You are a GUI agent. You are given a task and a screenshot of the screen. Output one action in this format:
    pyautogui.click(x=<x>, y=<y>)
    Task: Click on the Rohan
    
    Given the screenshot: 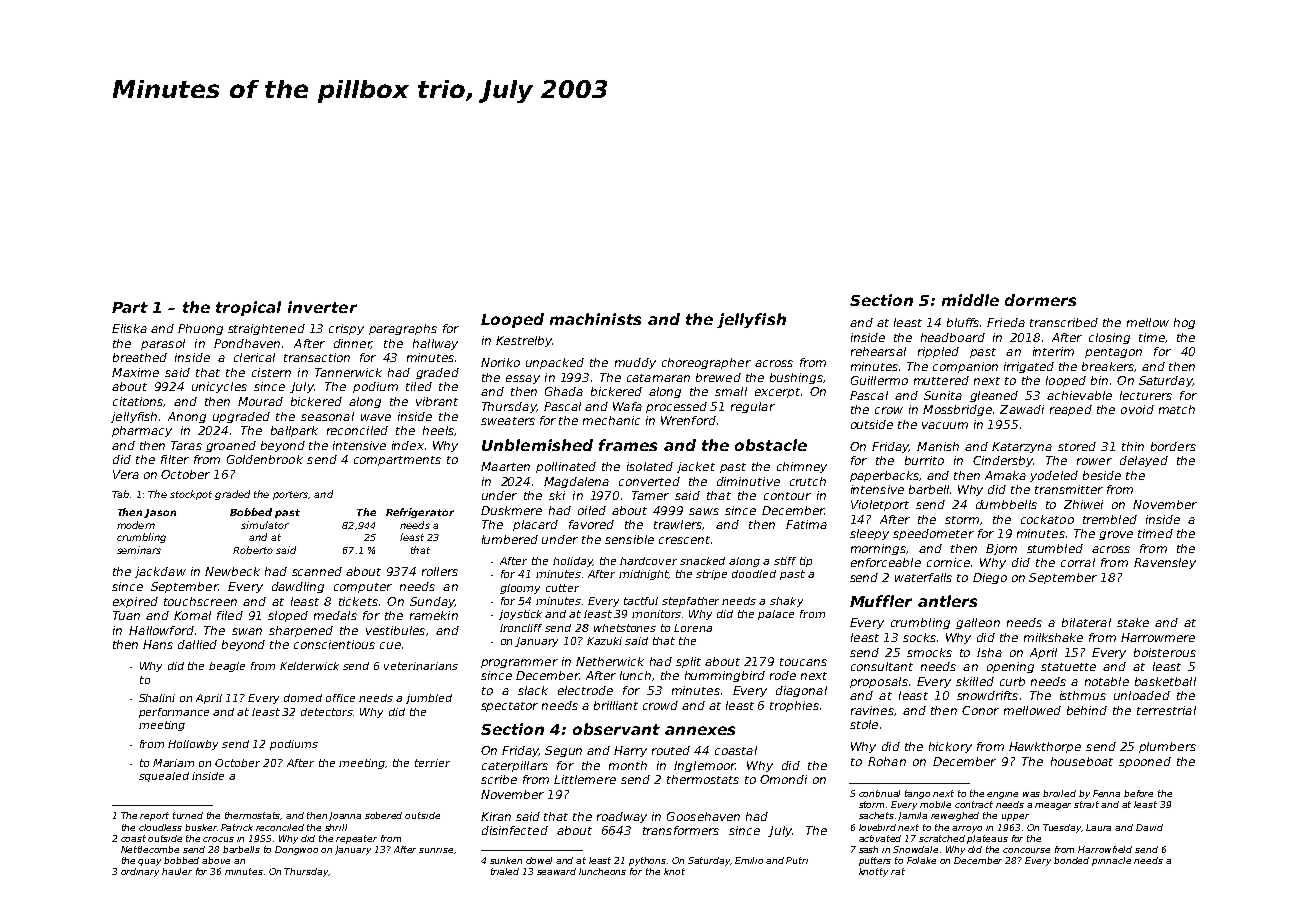 What is the action you would take?
    pyautogui.click(x=887, y=761)
